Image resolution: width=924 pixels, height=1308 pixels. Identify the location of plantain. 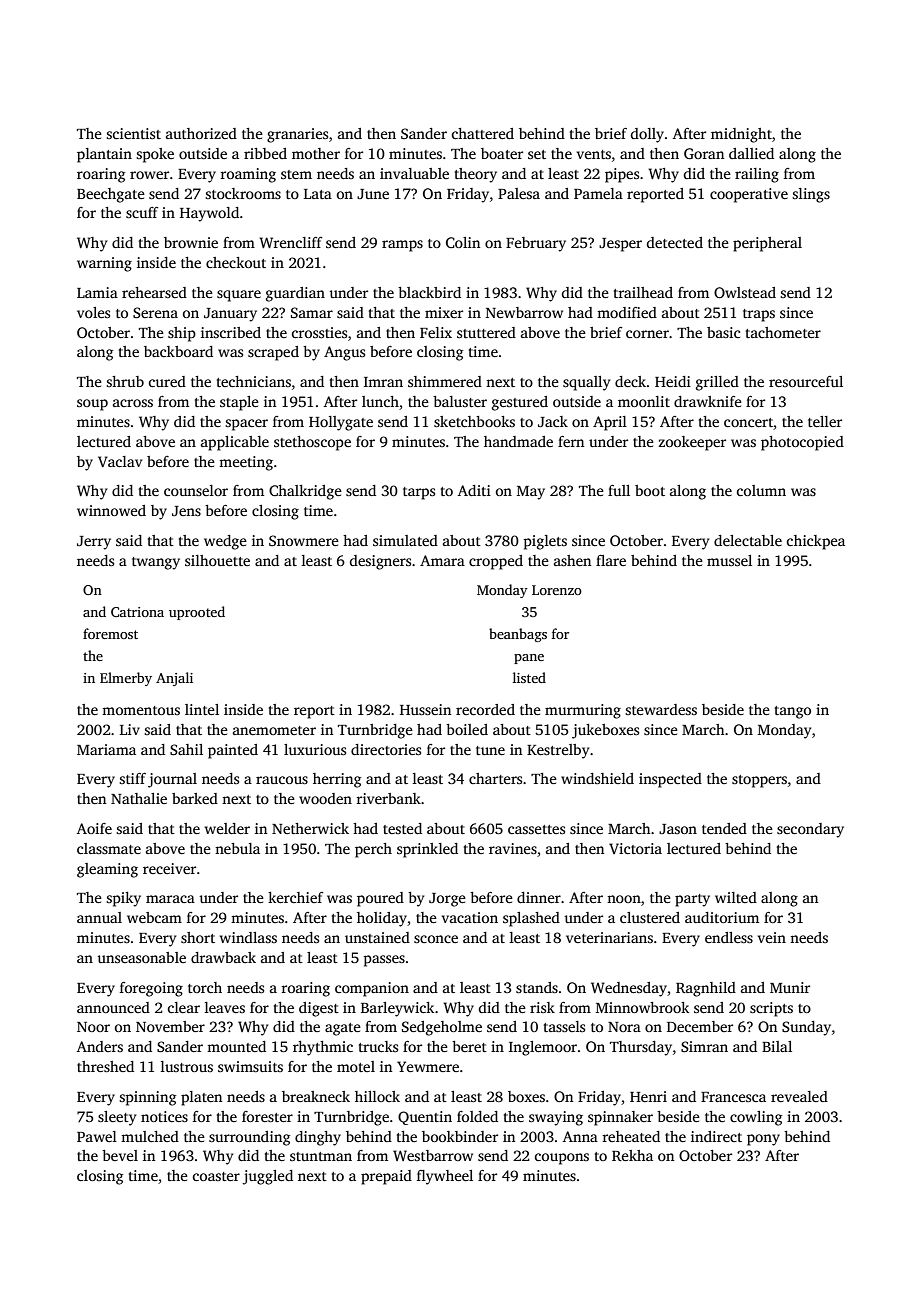
(104, 155).
